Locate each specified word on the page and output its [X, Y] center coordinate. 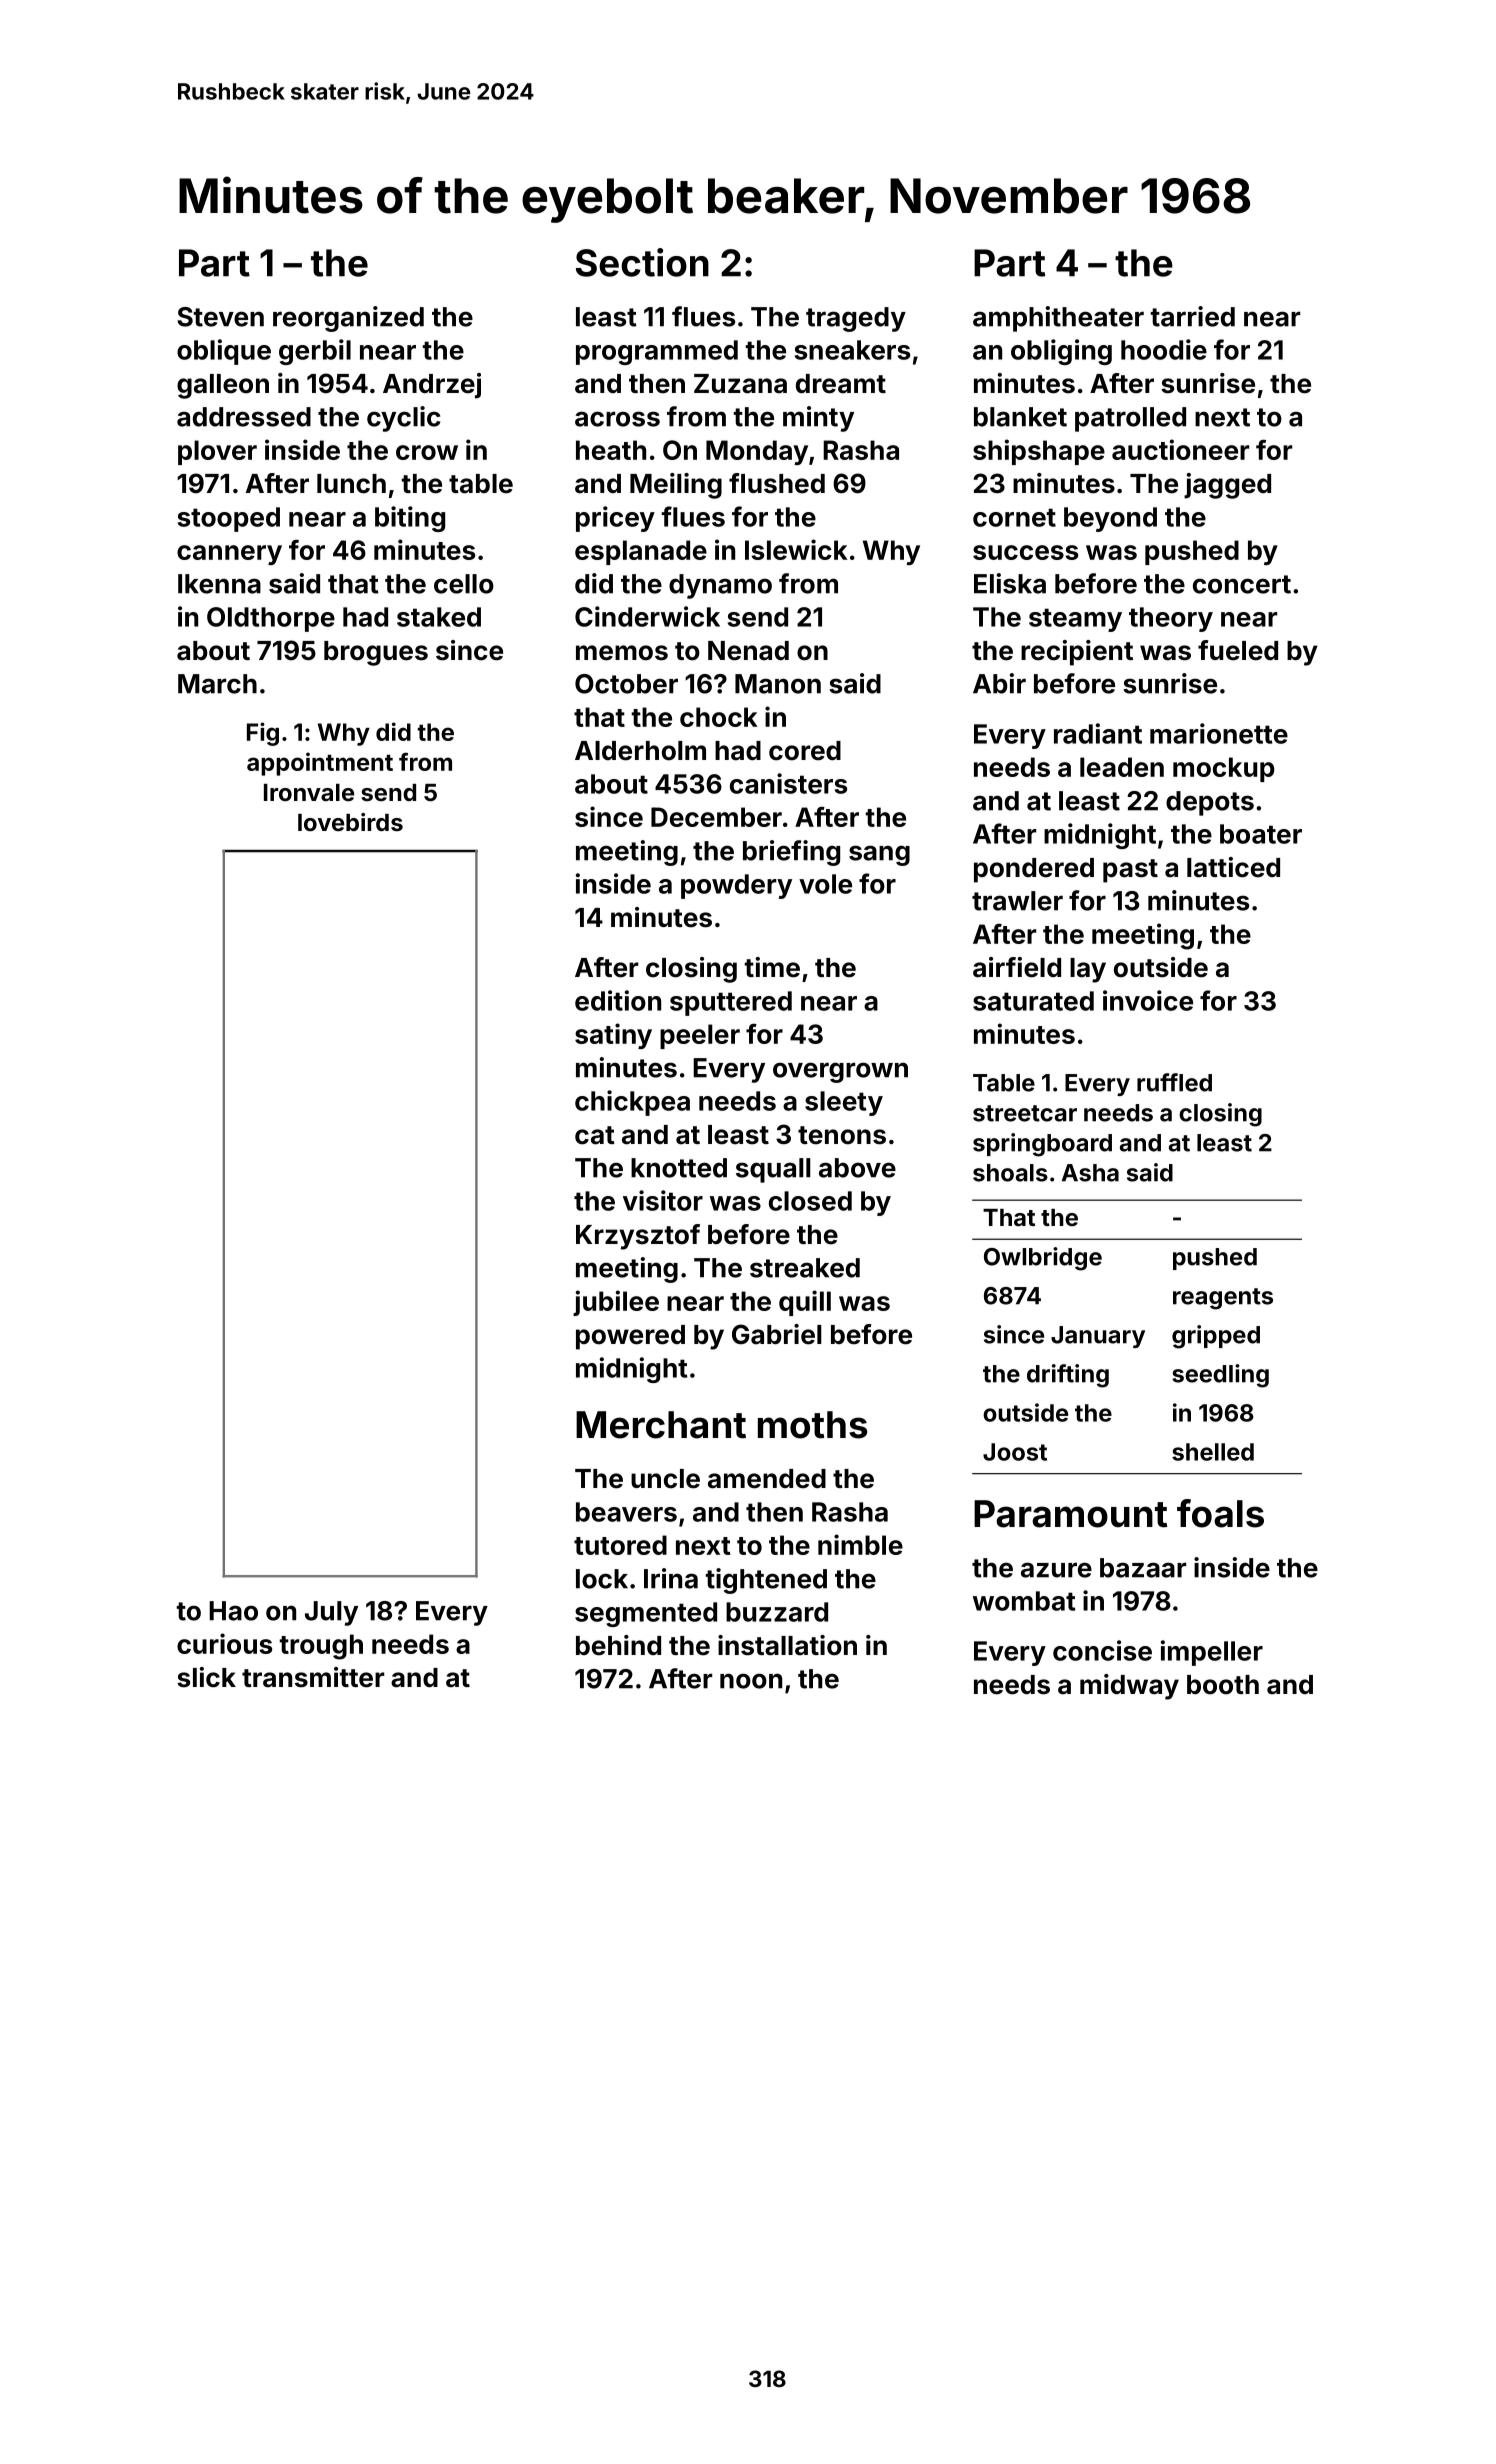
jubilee [616, 1303]
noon [751, 1681]
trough [321, 1647]
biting [410, 519]
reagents [1223, 1299]
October [626, 684]
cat [595, 1135]
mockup [1224, 769]
